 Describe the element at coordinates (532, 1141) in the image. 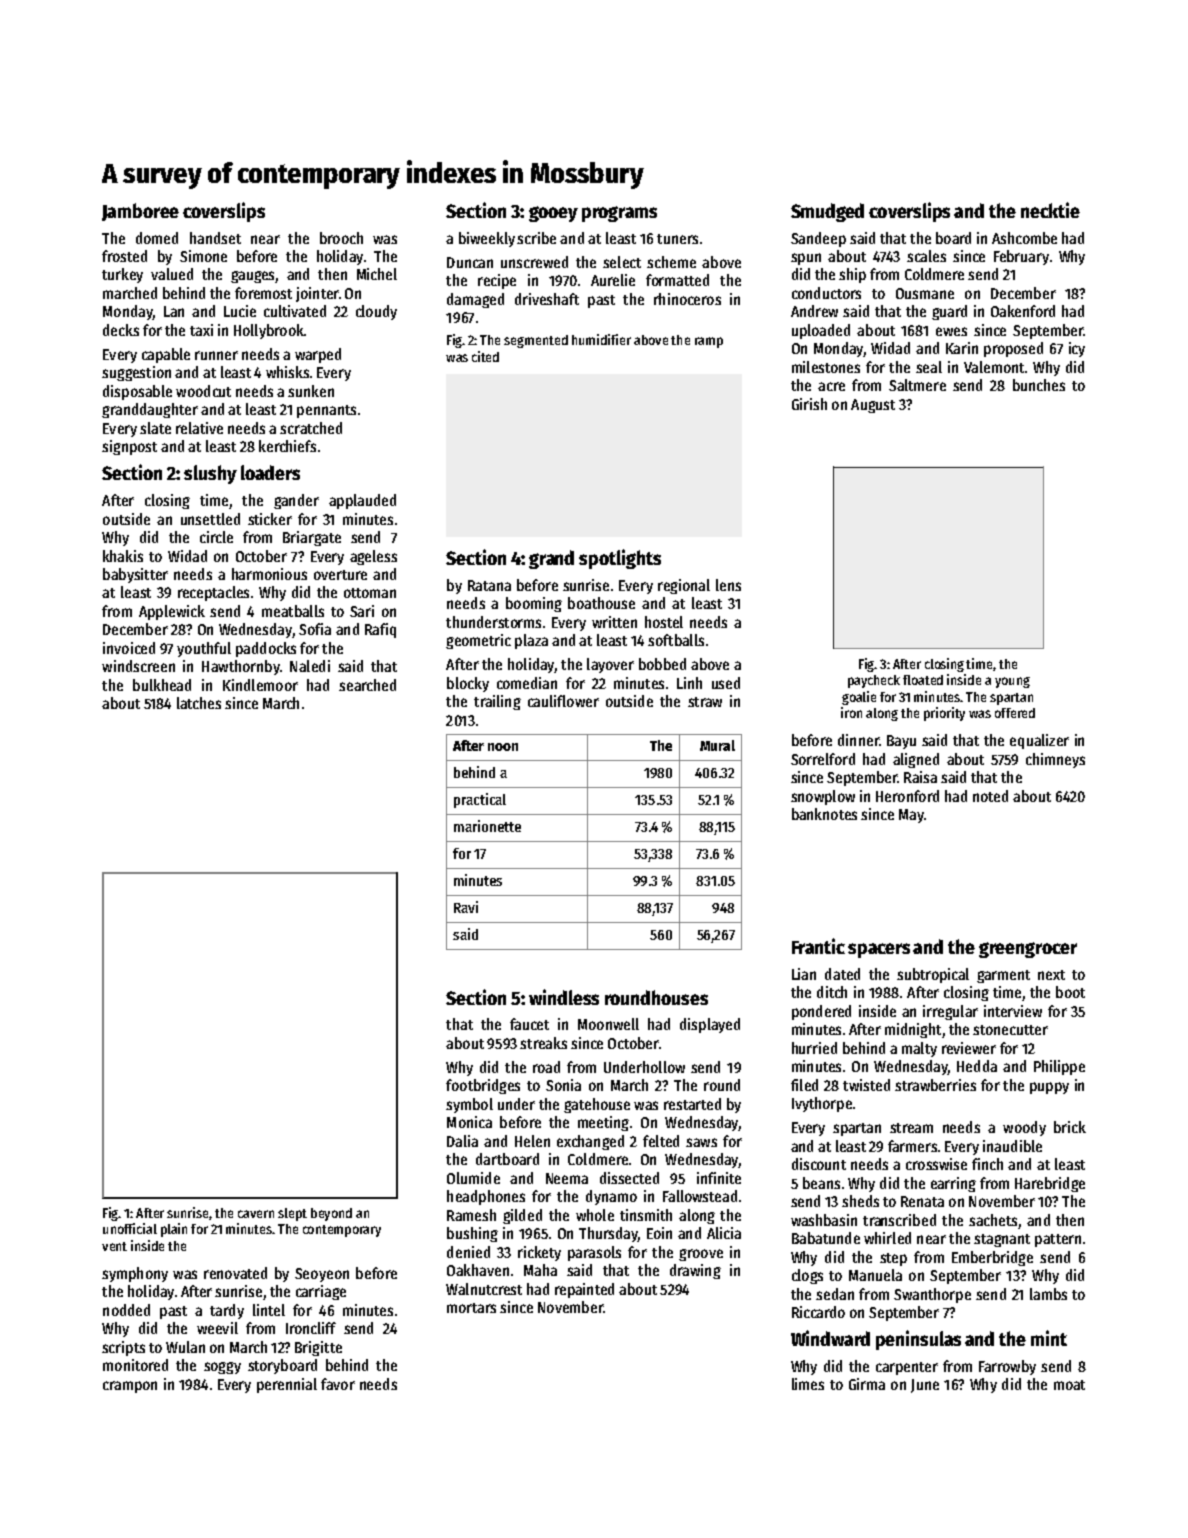

I see `Helen` at that location.
